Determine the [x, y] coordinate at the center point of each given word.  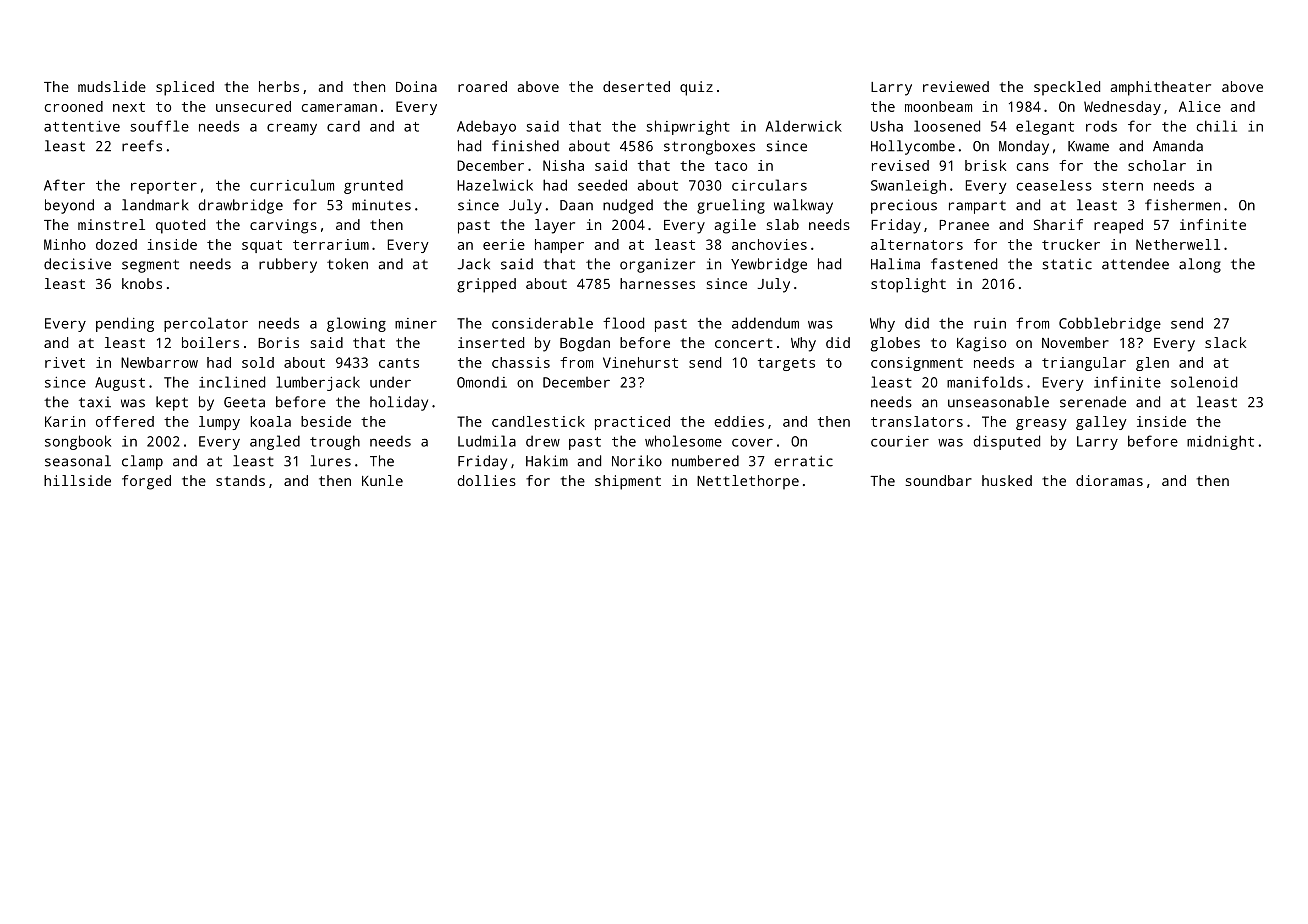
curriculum [292, 185]
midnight [1220, 442]
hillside [77, 480]
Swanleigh [908, 187]
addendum [765, 323]
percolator [206, 324]
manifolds [985, 382]
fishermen [1182, 205]
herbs [279, 86]
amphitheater [1161, 88]
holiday [399, 403]
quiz [696, 88]
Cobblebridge [1110, 324]
